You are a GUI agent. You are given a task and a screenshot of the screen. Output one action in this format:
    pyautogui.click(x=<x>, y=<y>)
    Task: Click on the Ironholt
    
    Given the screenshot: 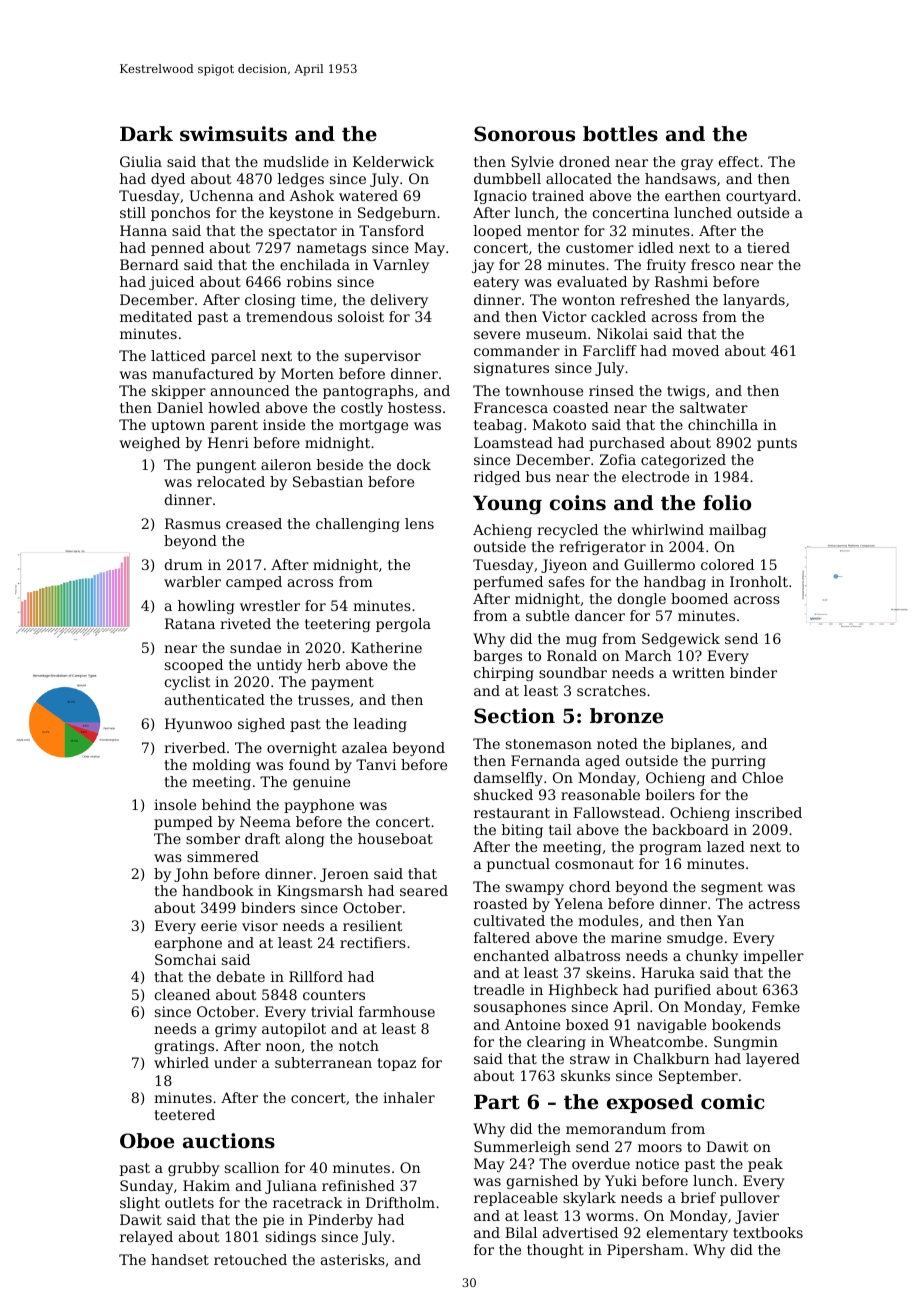 What is the action you would take?
    pyautogui.click(x=759, y=581)
